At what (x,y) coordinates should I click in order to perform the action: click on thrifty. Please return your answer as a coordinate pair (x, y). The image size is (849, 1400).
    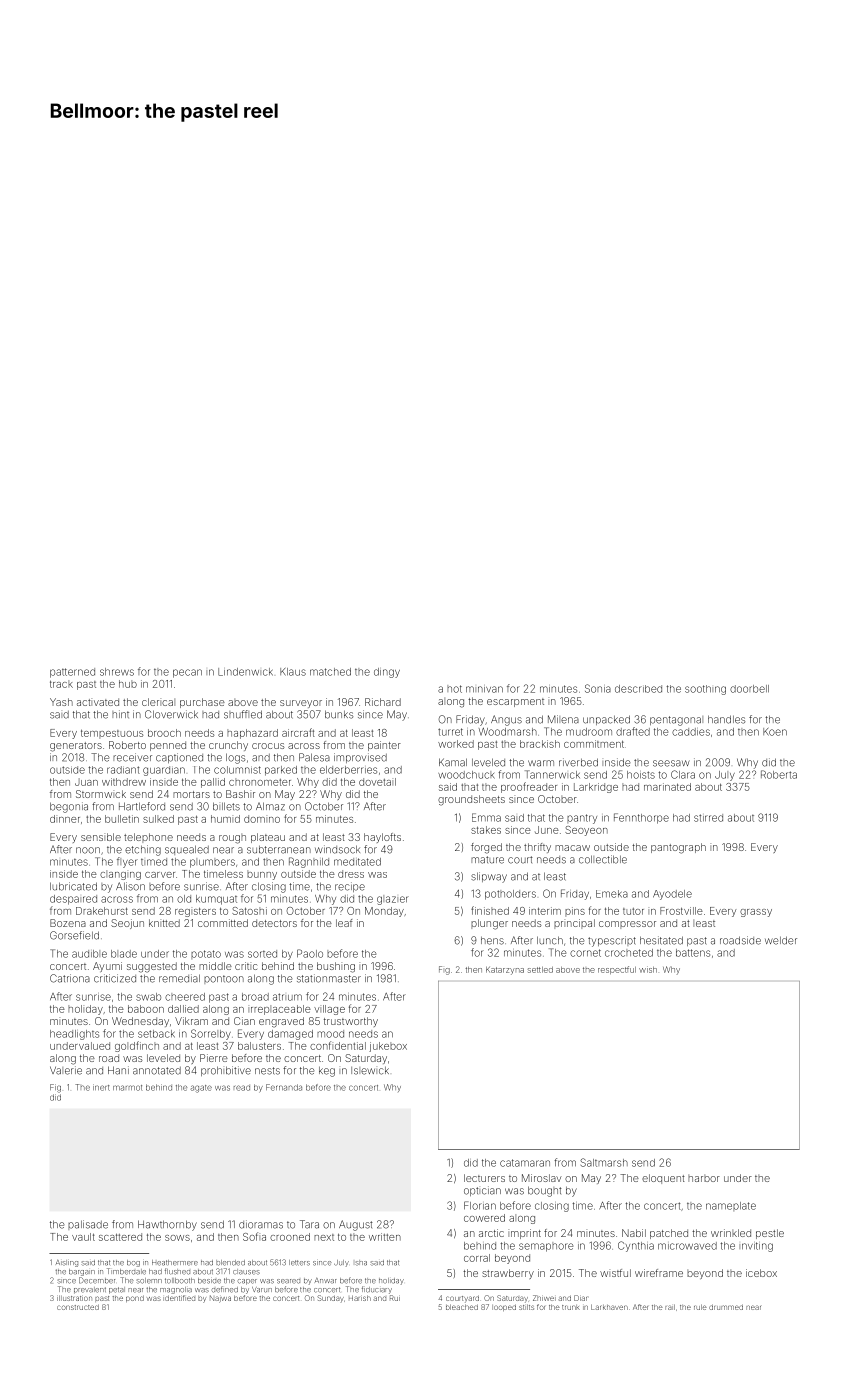
    Looking at the image, I should click on (537, 848).
